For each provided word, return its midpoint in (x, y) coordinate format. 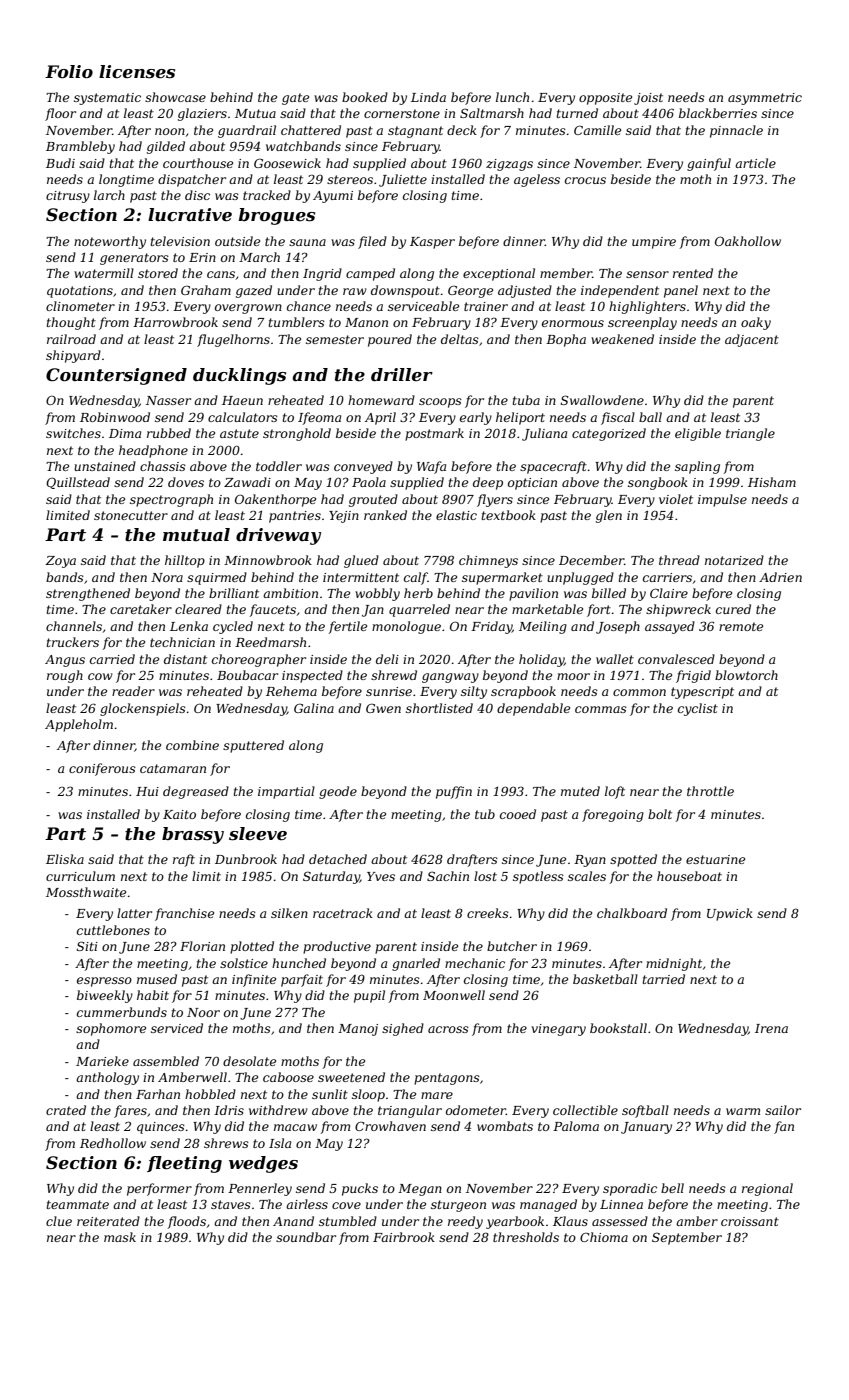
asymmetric (765, 99)
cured (733, 609)
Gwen (383, 708)
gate (295, 99)
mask (120, 1237)
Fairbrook (404, 1237)
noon (170, 131)
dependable (533, 709)
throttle (710, 791)
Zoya (61, 562)
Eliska (65, 859)
